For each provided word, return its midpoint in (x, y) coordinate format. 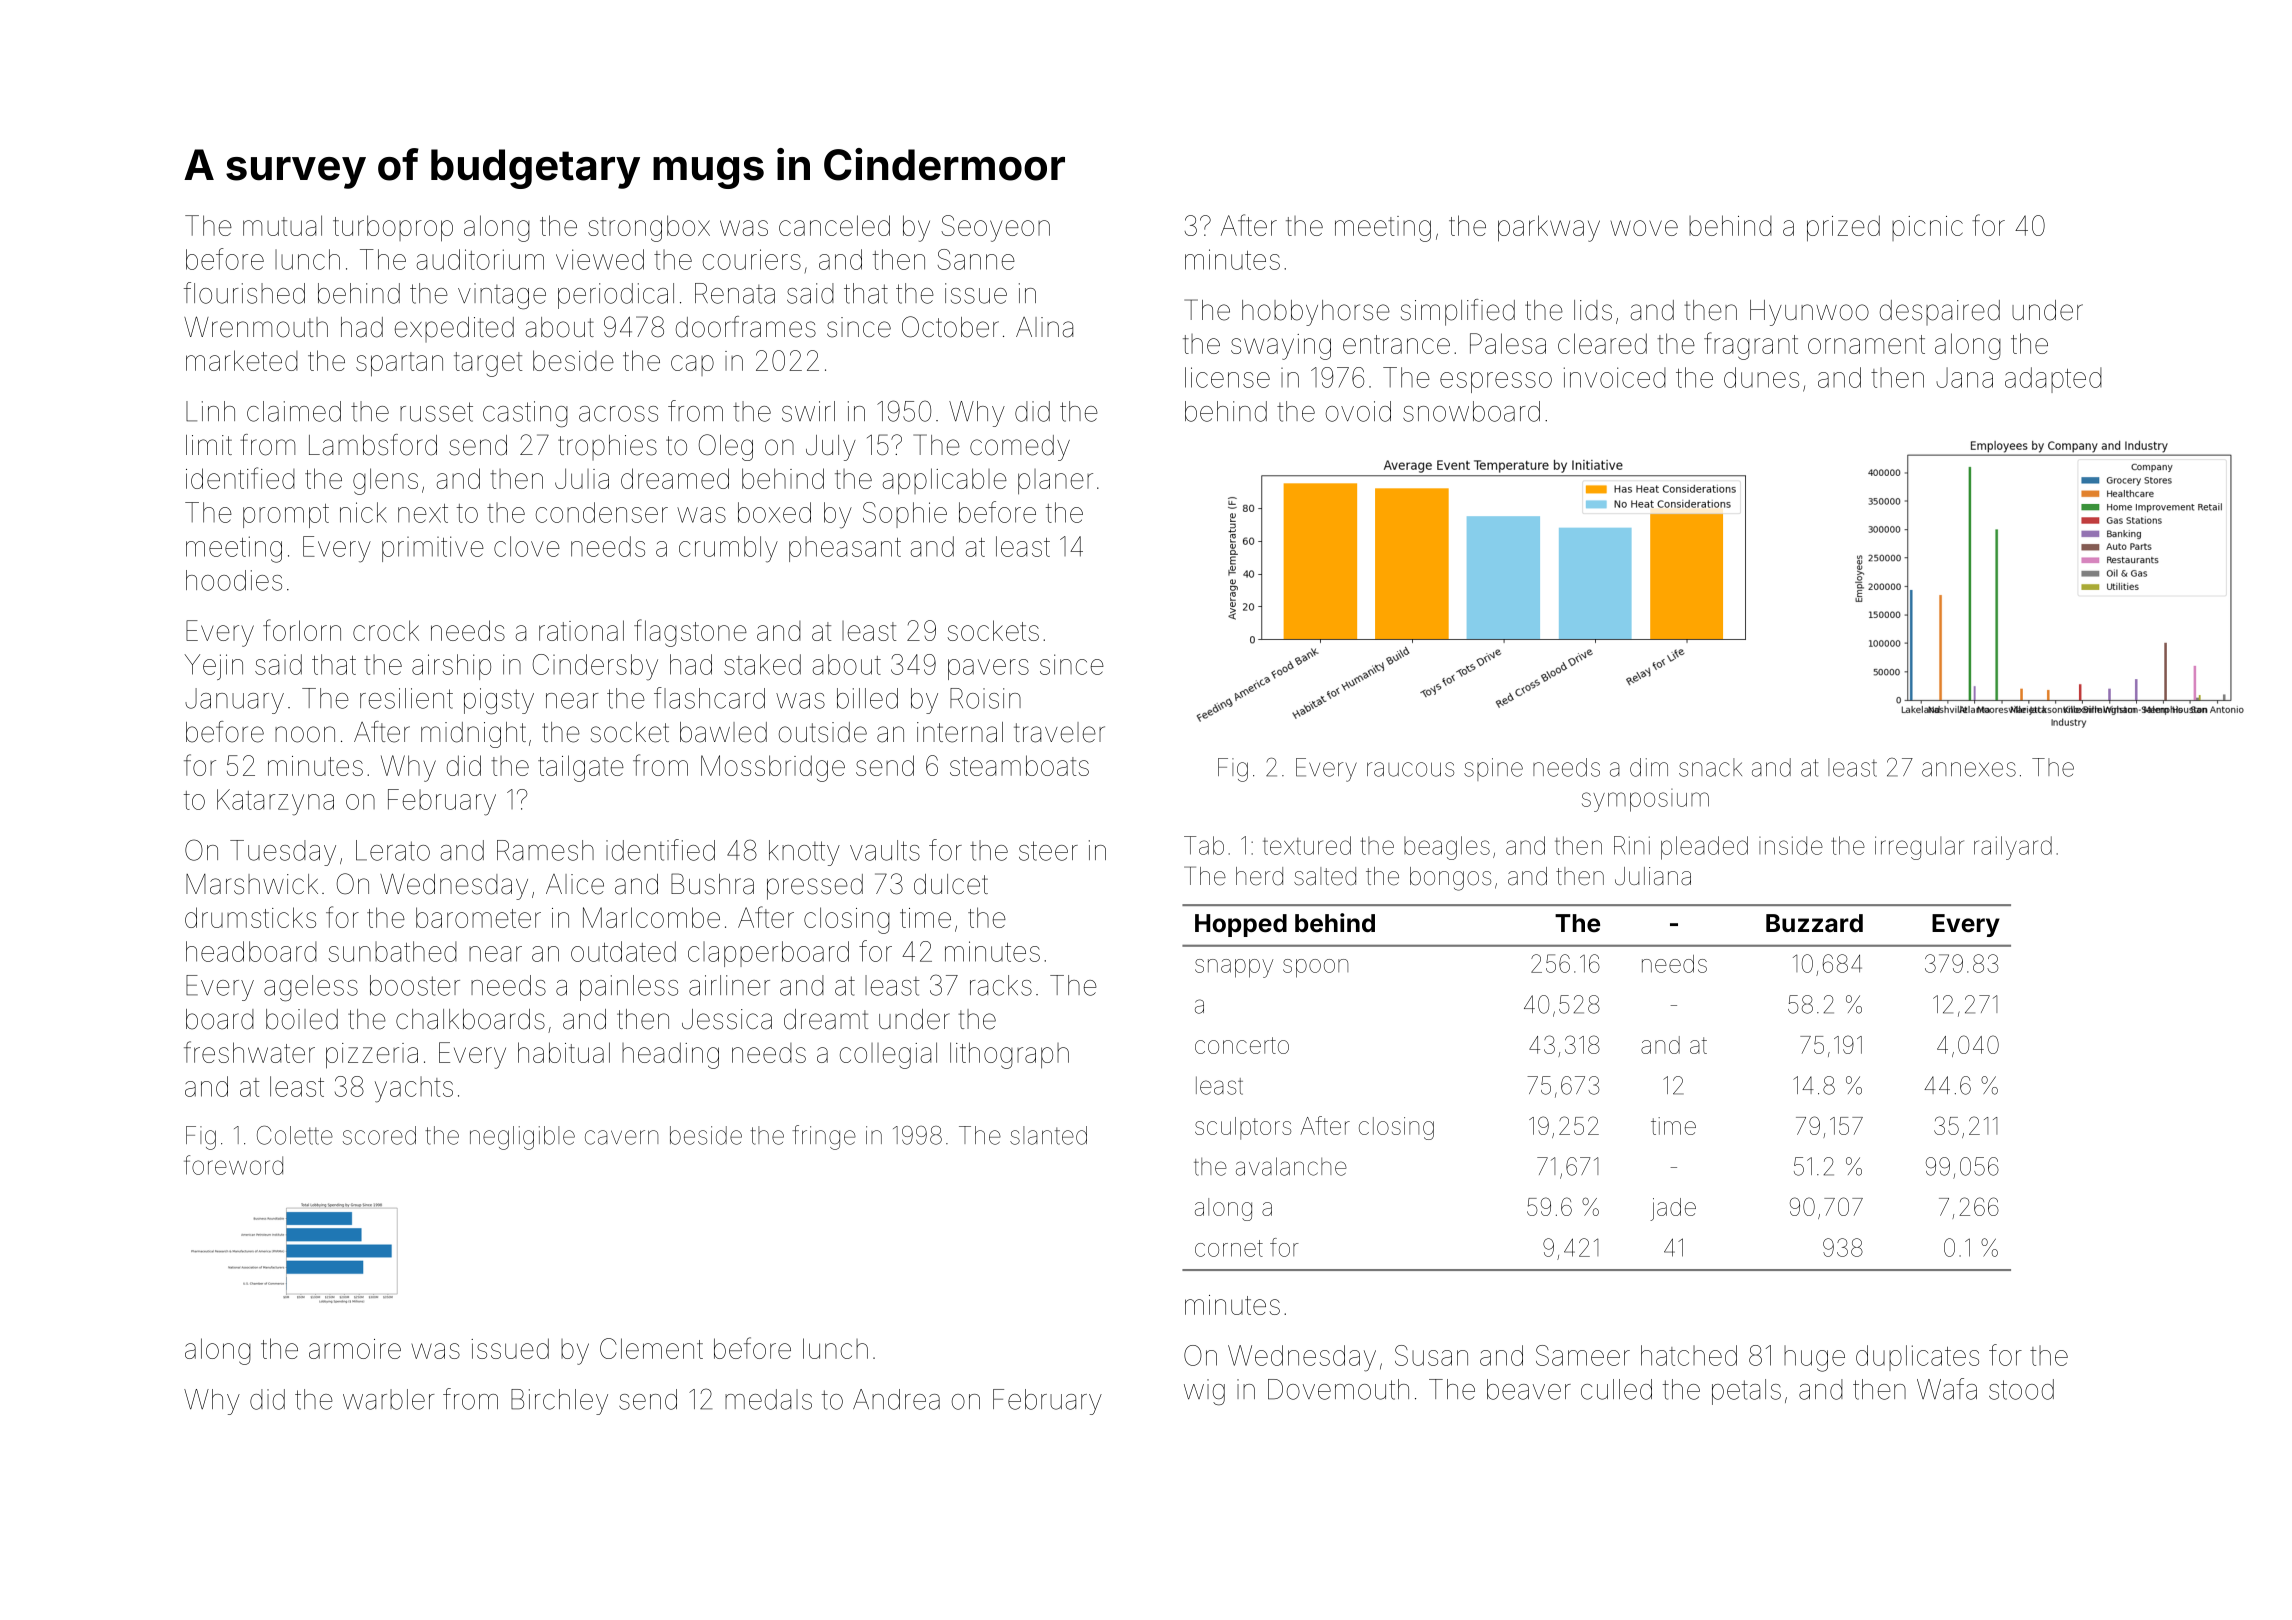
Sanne (976, 259)
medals (768, 1399)
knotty (804, 853)
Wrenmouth (256, 327)
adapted (2053, 380)
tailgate (581, 768)
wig (1204, 1392)
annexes (1969, 769)
